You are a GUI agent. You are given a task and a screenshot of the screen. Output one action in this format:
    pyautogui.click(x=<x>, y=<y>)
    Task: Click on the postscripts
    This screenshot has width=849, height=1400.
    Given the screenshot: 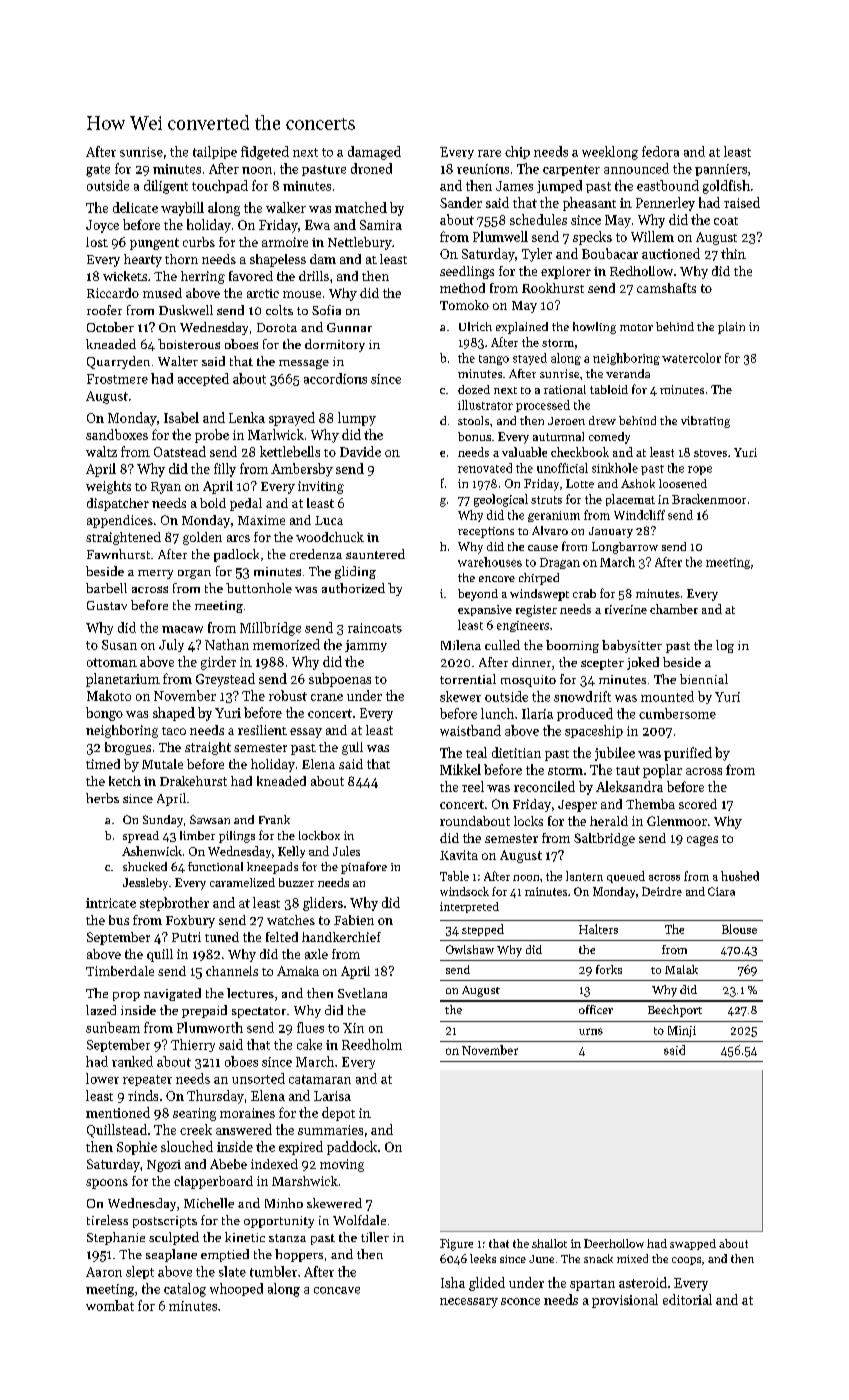 What is the action you would take?
    pyautogui.click(x=165, y=1222)
